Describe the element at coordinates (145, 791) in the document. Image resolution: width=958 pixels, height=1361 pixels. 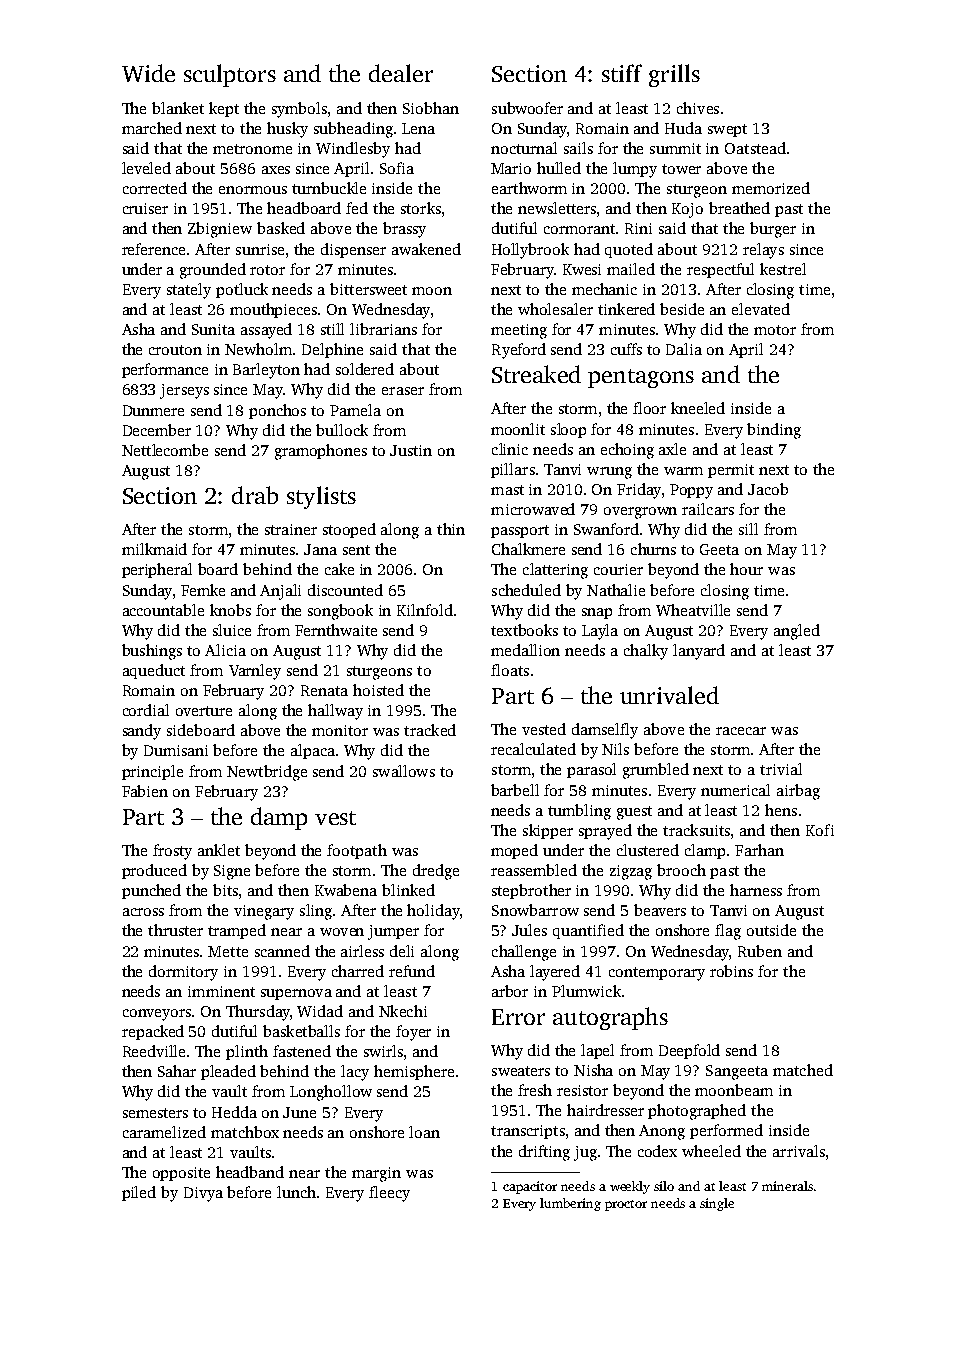
I see `Fabien` at that location.
